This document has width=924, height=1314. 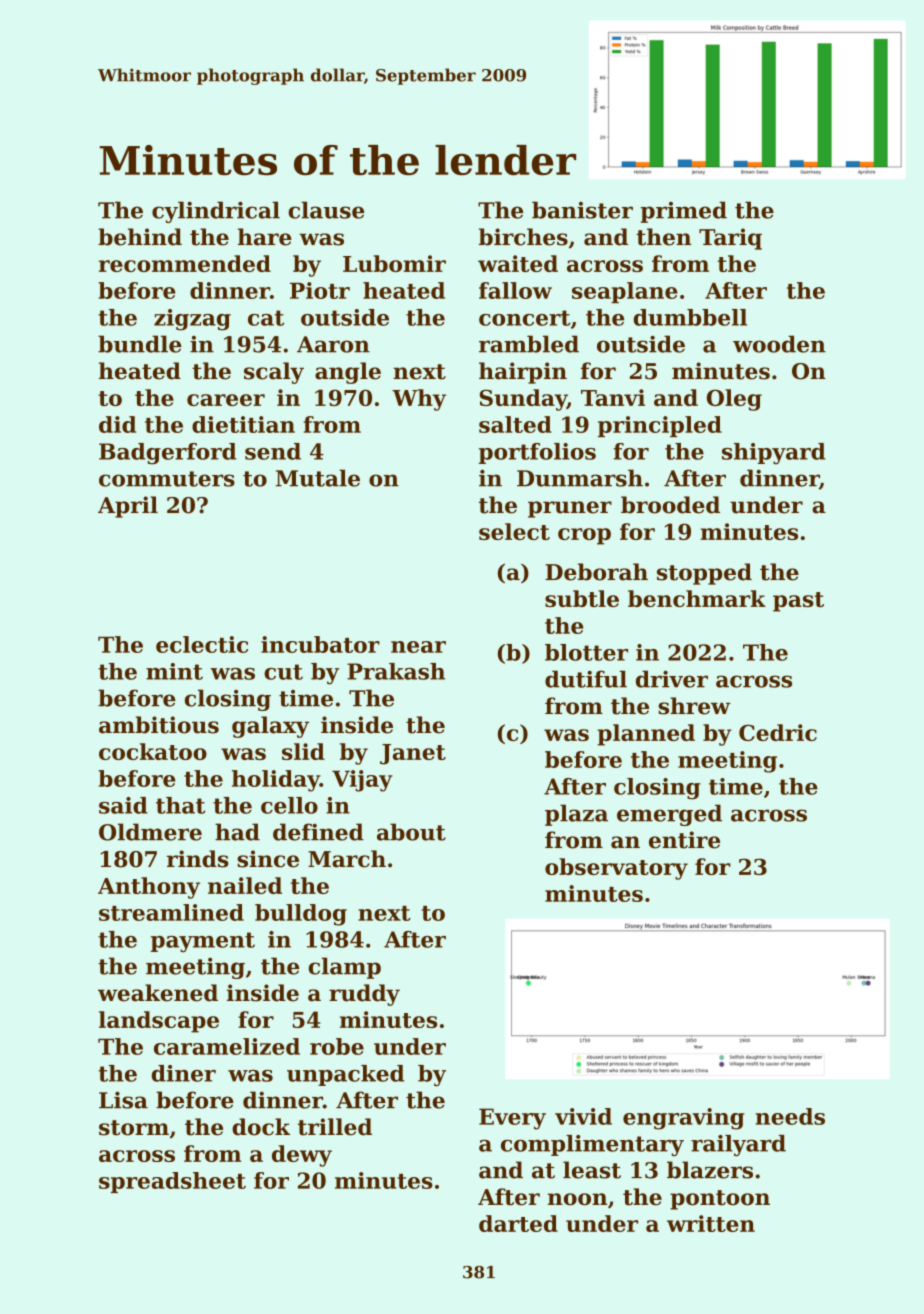 What do you see at coordinates (172, 1182) in the document?
I see `spreadsheet` at bounding box center [172, 1182].
